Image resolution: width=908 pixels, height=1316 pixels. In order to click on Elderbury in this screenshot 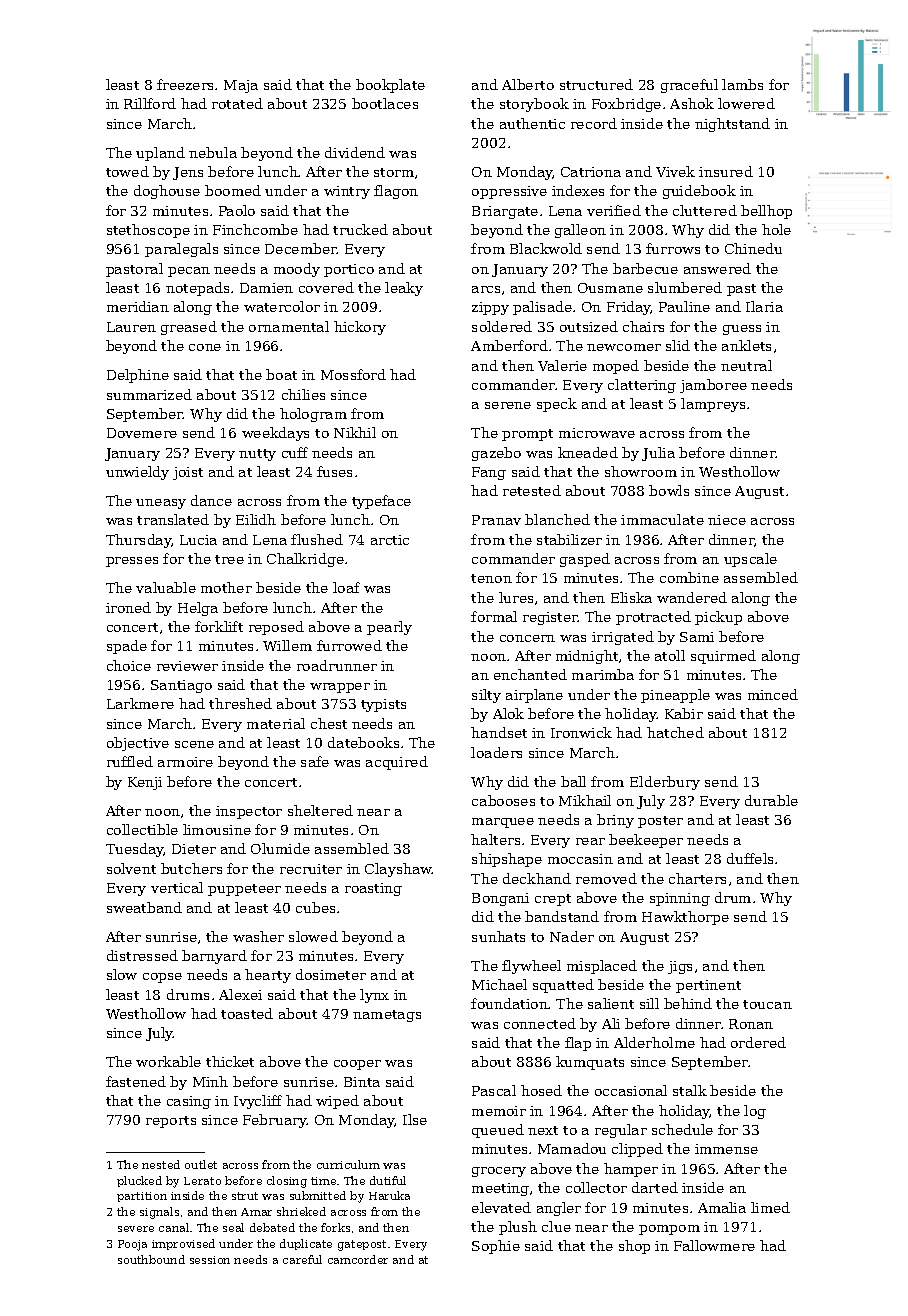, I will do `click(665, 783)`.
